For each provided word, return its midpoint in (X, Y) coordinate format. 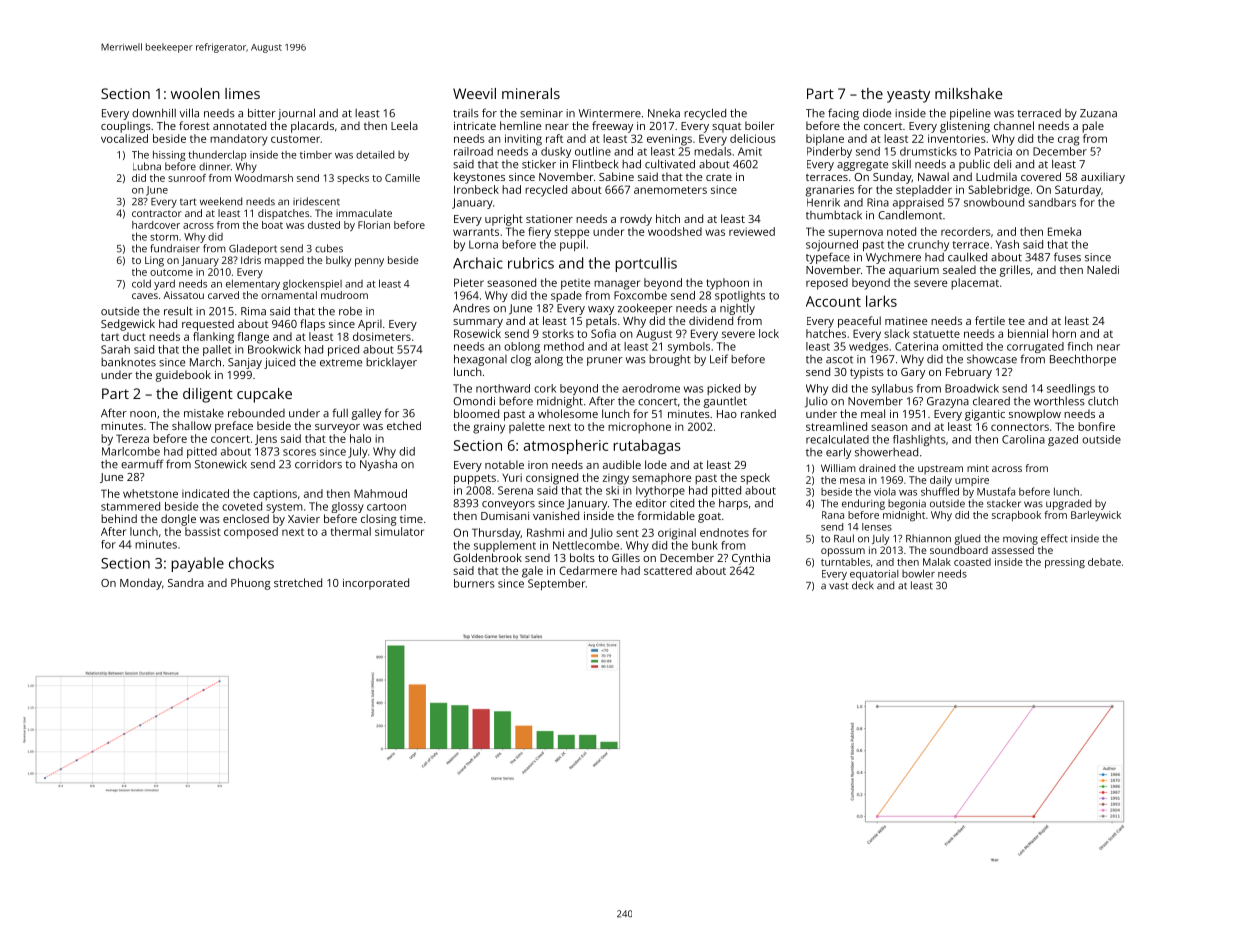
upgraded (1068, 504)
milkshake (968, 93)
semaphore (661, 478)
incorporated (376, 584)
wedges (869, 347)
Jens (266, 440)
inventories (957, 138)
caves (145, 296)
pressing (1065, 563)
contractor (157, 213)
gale (532, 572)
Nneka (664, 113)
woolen (195, 93)
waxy (601, 310)
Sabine (616, 176)
